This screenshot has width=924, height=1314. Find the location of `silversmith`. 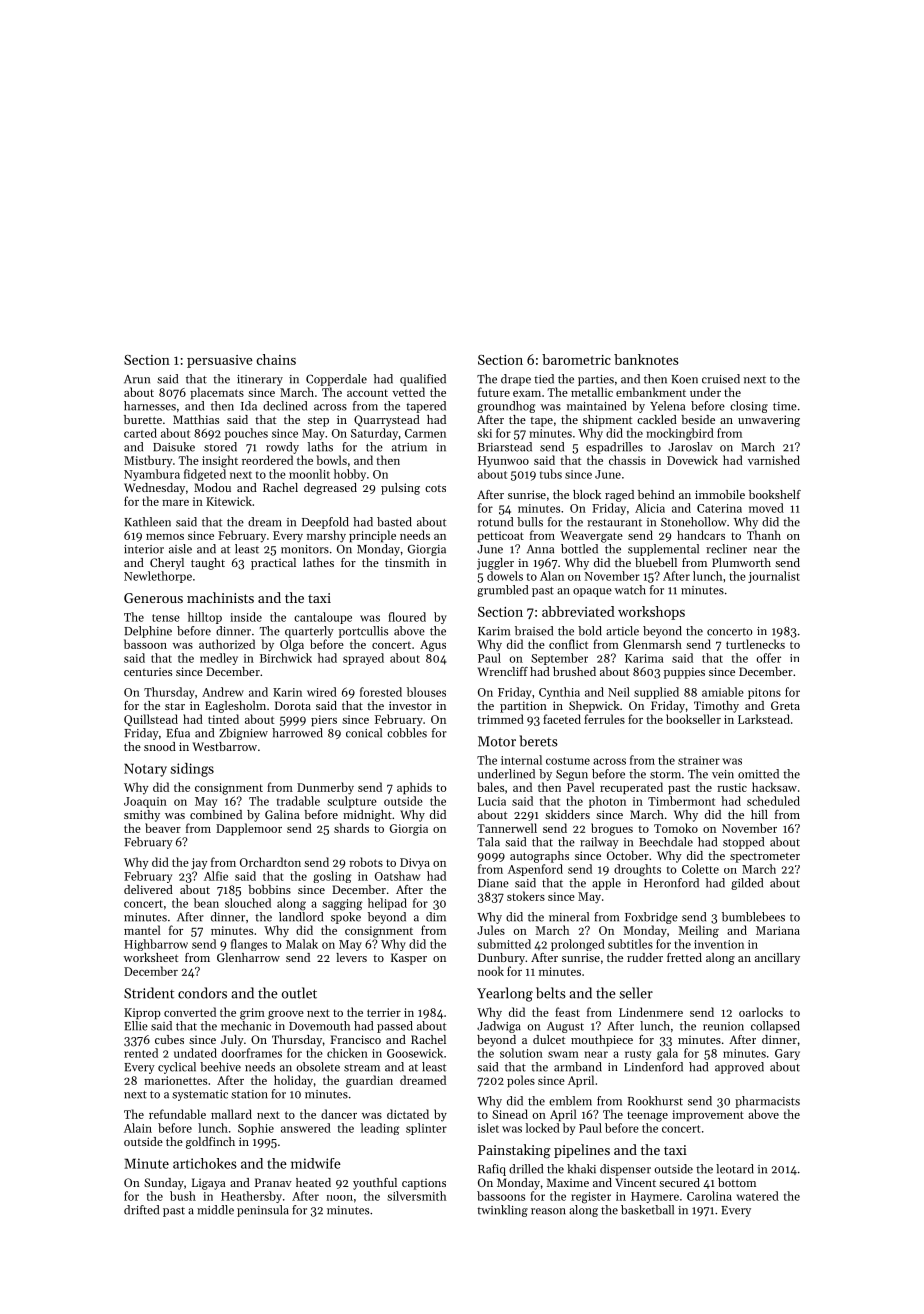

silversmith is located at coordinates (416, 1196).
